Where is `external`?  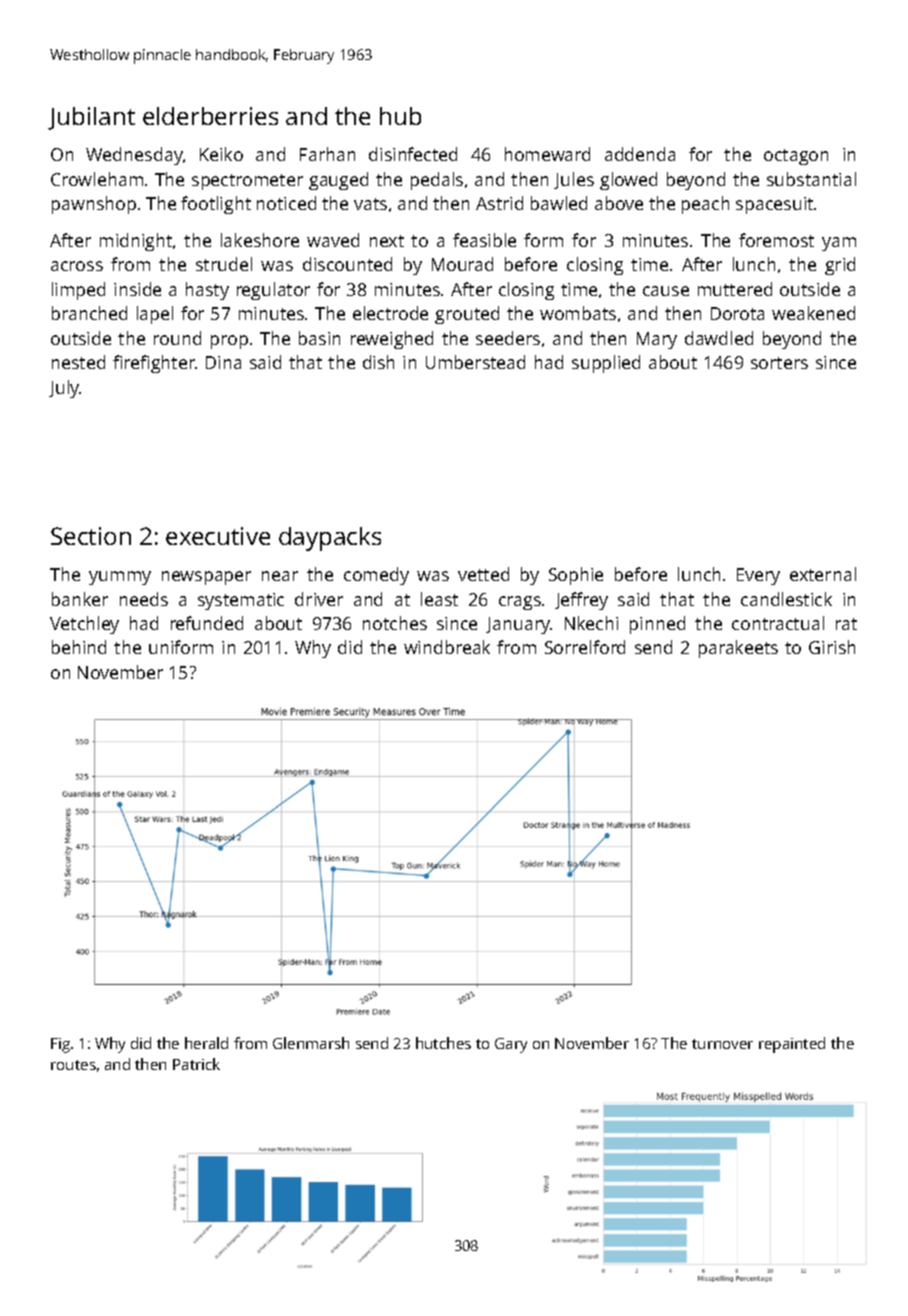 external is located at coordinates (823, 574).
